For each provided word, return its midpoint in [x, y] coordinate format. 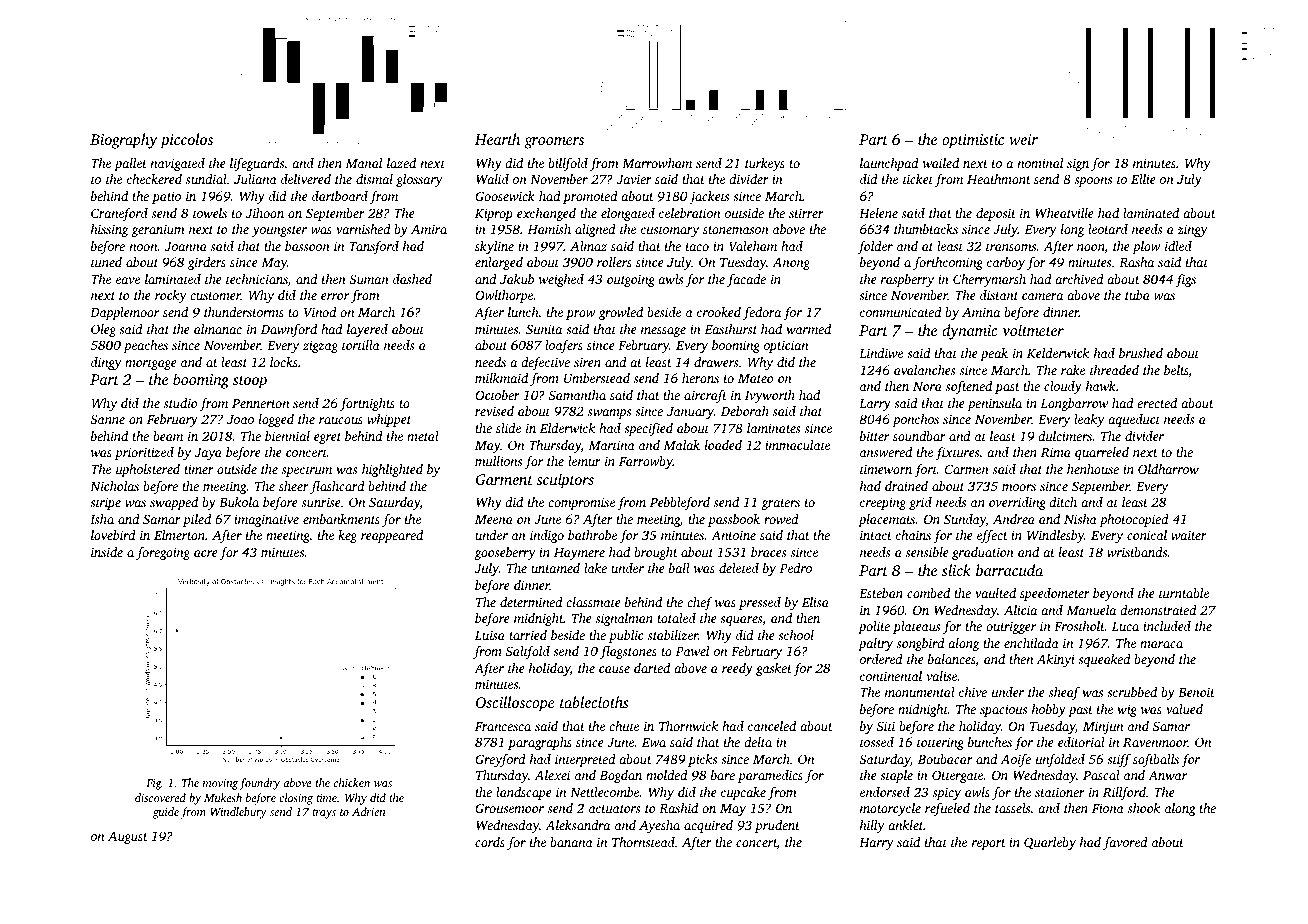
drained [906, 486]
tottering [940, 743]
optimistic [973, 141]
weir [1023, 139]
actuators [615, 809]
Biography [123, 141]
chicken [352, 782]
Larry [875, 405]
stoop [250, 382]
